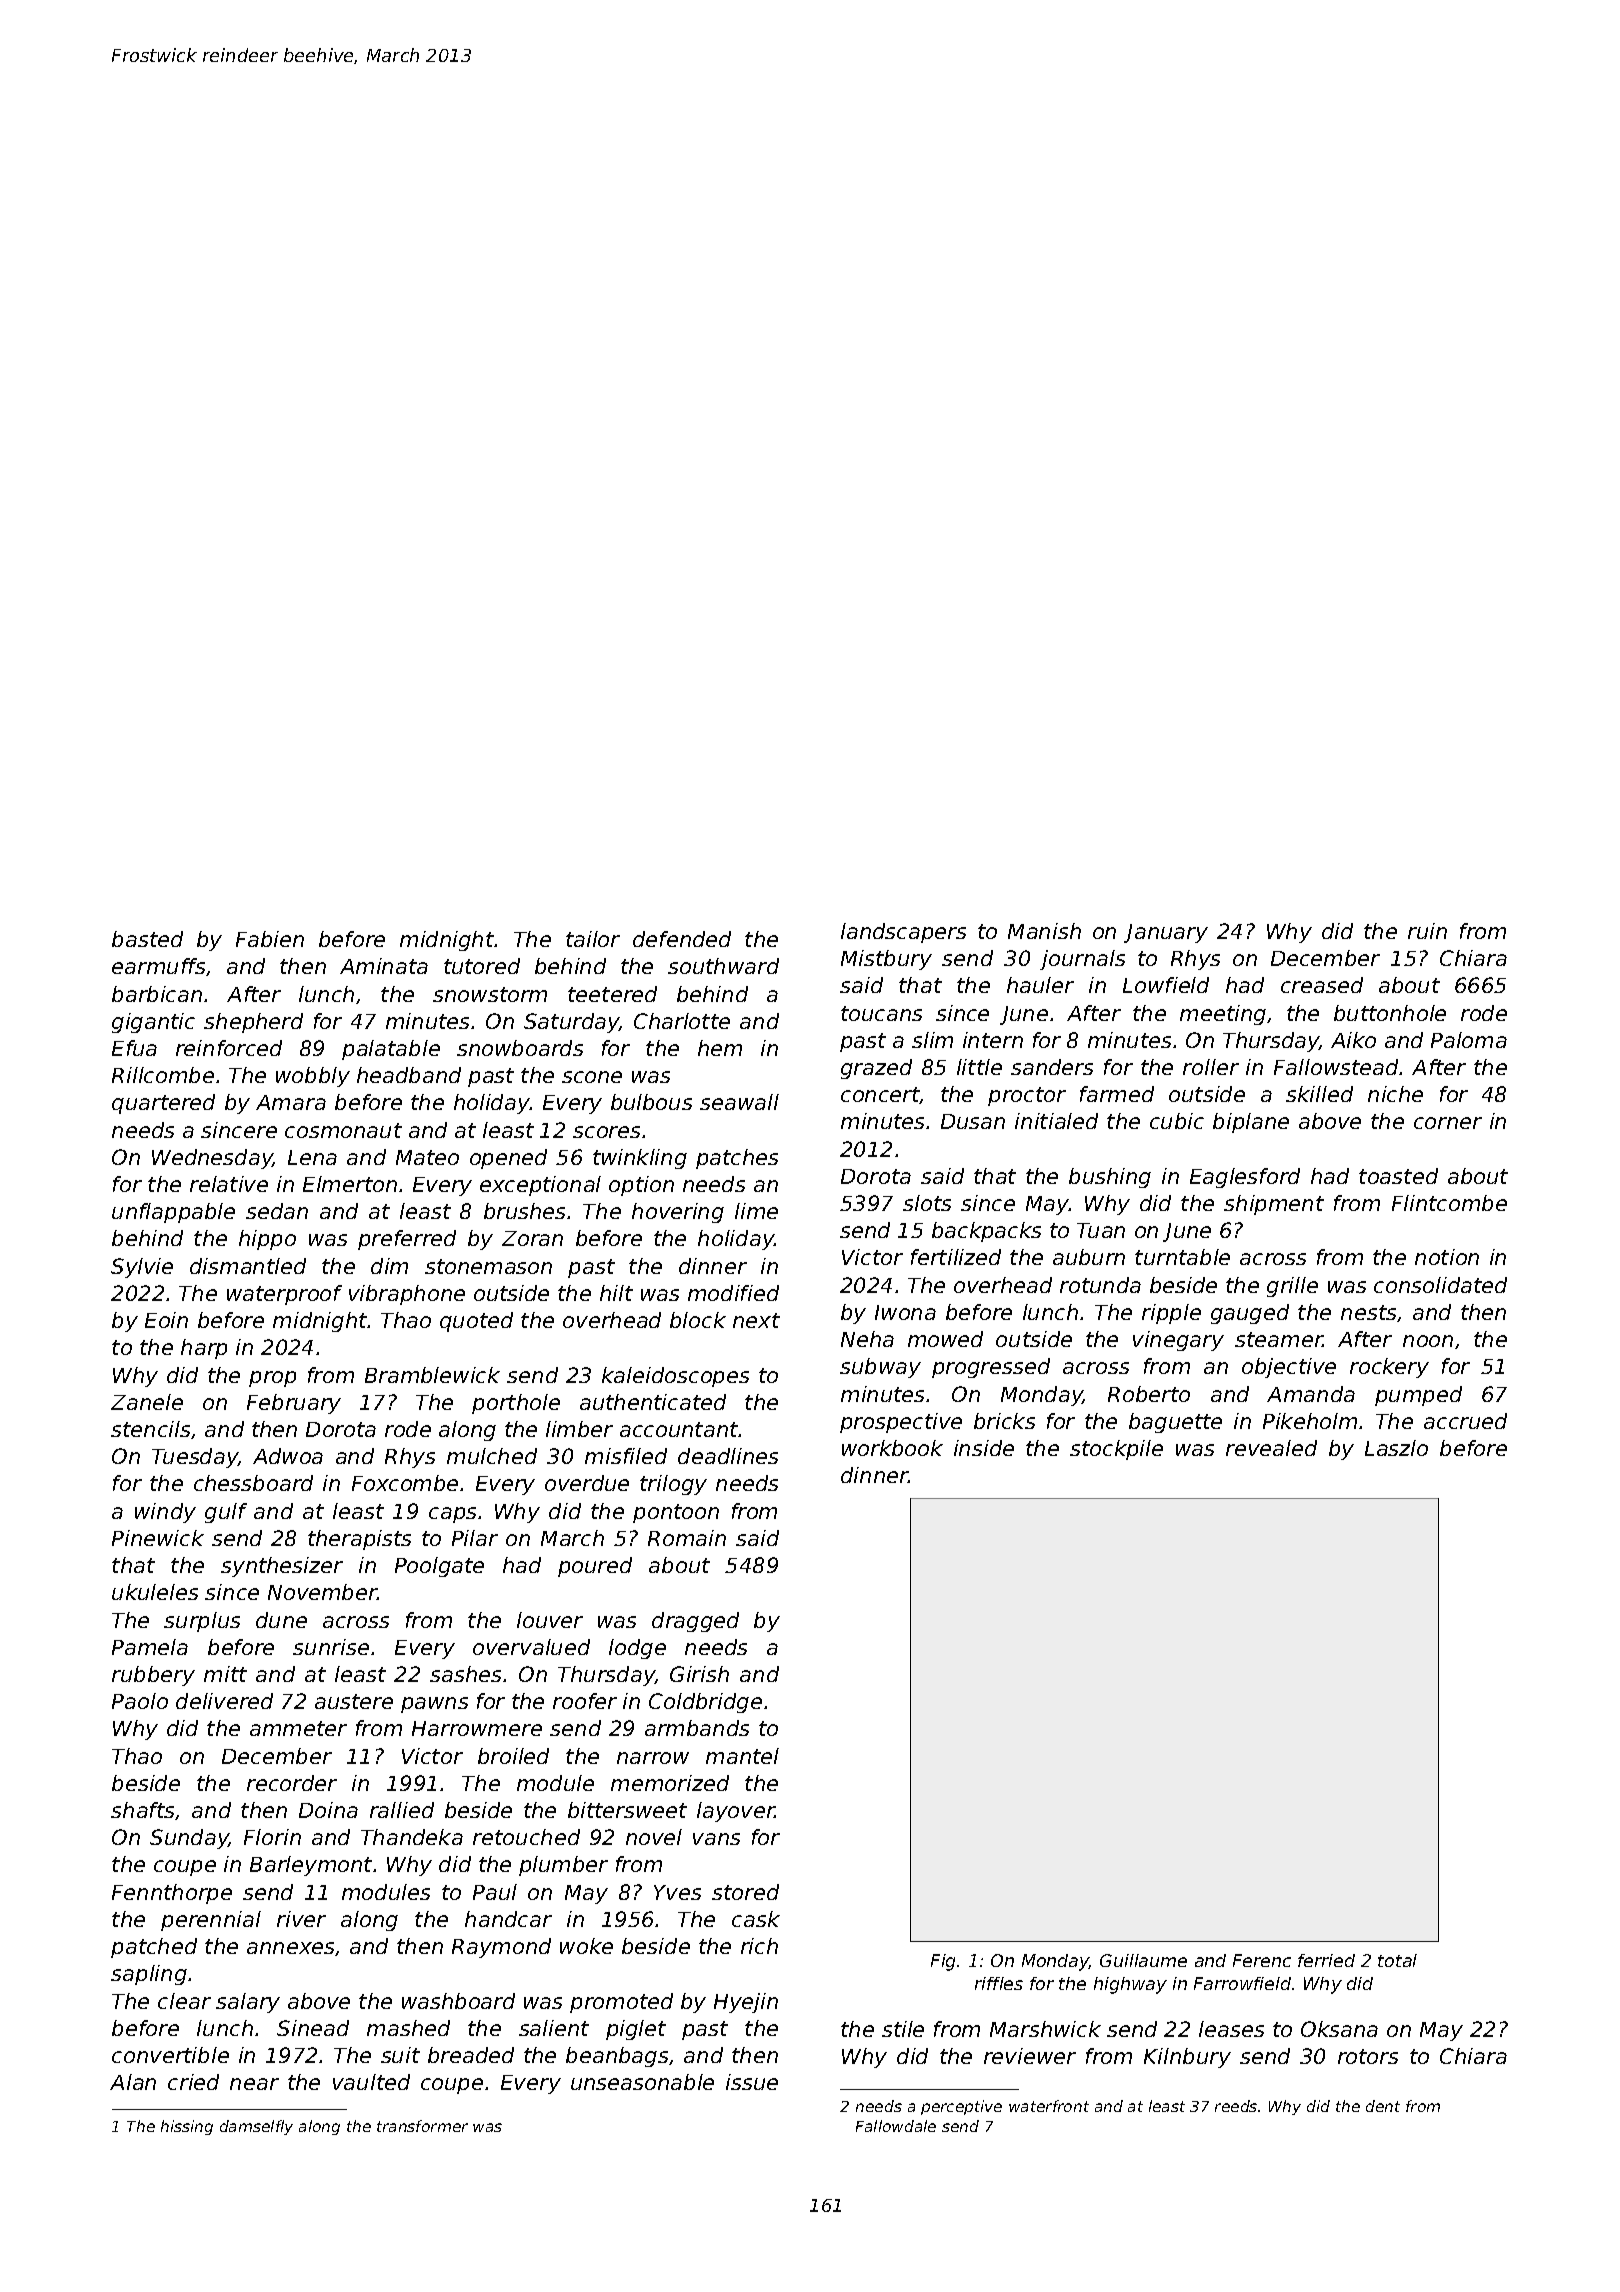 Image resolution: width=1620 pixels, height=2292 pixels. What do you see at coordinates (1396, 1448) in the screenshot?
I see `Laszlo` at bounding box center [1396, 1448].
